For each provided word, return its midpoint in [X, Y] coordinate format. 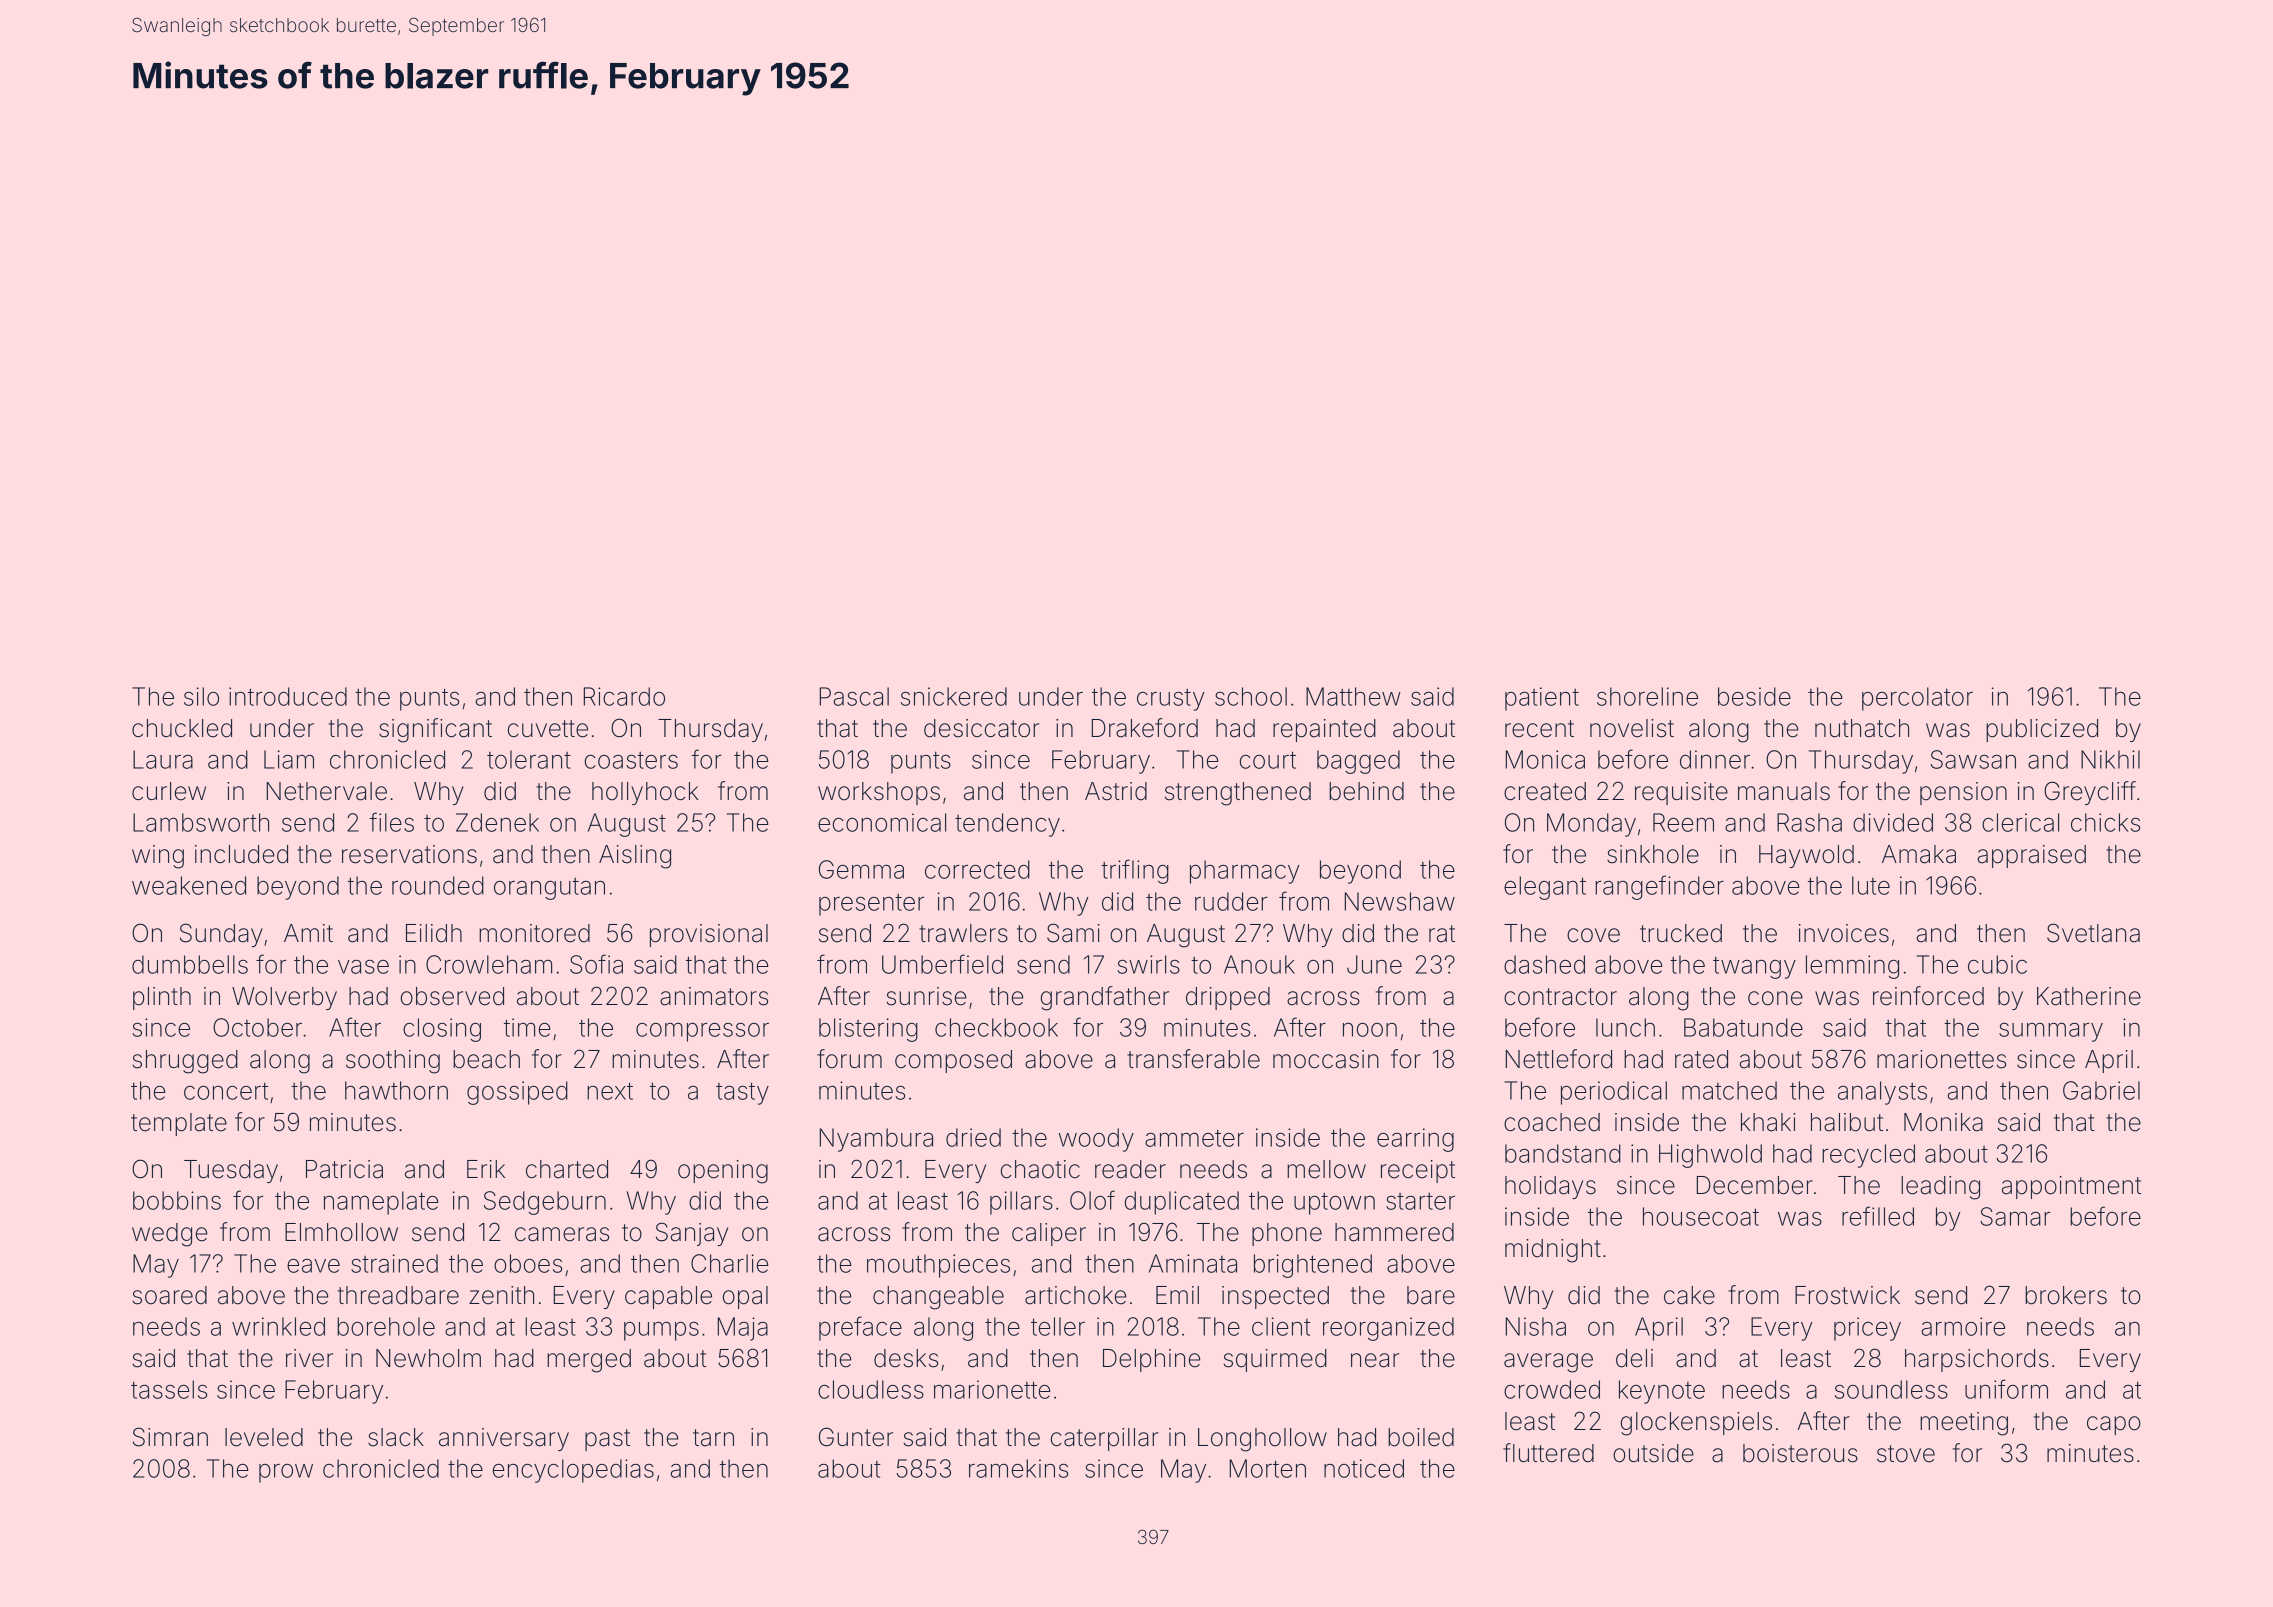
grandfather [1105, 998]
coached [1552, 1122]
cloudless [871, 1389]
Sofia [596, 964]
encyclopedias [573, 1471]
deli [1634, 1358]
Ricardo [624, 696]
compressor [702, 1032]
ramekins [1018, 1468]
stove [1906, 1454]
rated [1701, 1059]
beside [1754, 696]
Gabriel [2101, 1090]
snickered [954, 696]
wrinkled [278, 1326]
